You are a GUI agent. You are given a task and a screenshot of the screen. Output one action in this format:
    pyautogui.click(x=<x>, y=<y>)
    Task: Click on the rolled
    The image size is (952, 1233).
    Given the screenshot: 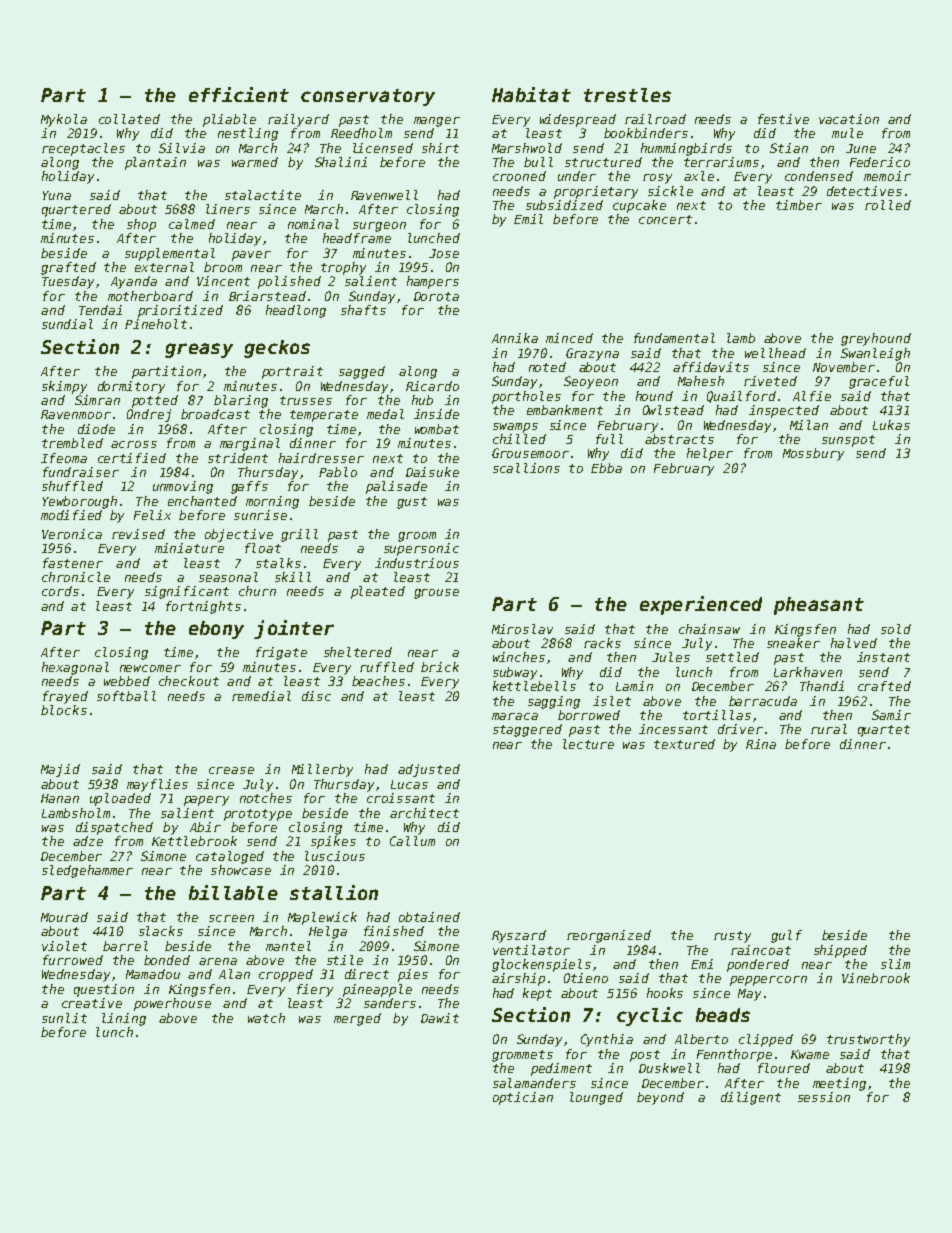 What is the action you would take?
    pyautogui.click(x=888, y=205)
